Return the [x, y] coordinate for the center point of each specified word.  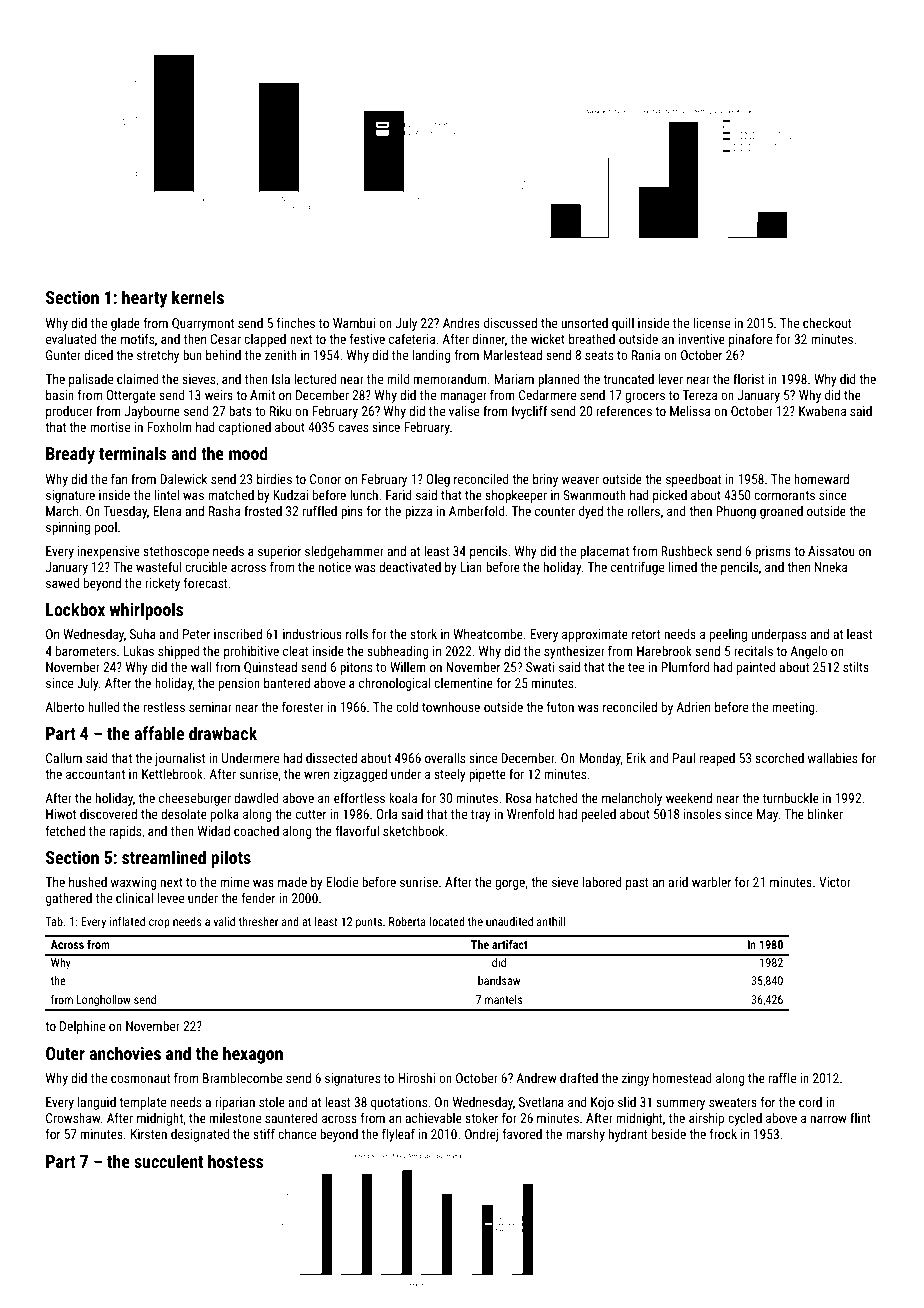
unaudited [509, 921]
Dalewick [183, 479]
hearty [144, 299]
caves [353, 428]
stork [423, 634]
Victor [835, 882]
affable [159, 733]
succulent [168, 1161]
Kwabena [822, 411]
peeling [728, 635]
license [711, 323]
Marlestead [512, 355]
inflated [127, 921]
